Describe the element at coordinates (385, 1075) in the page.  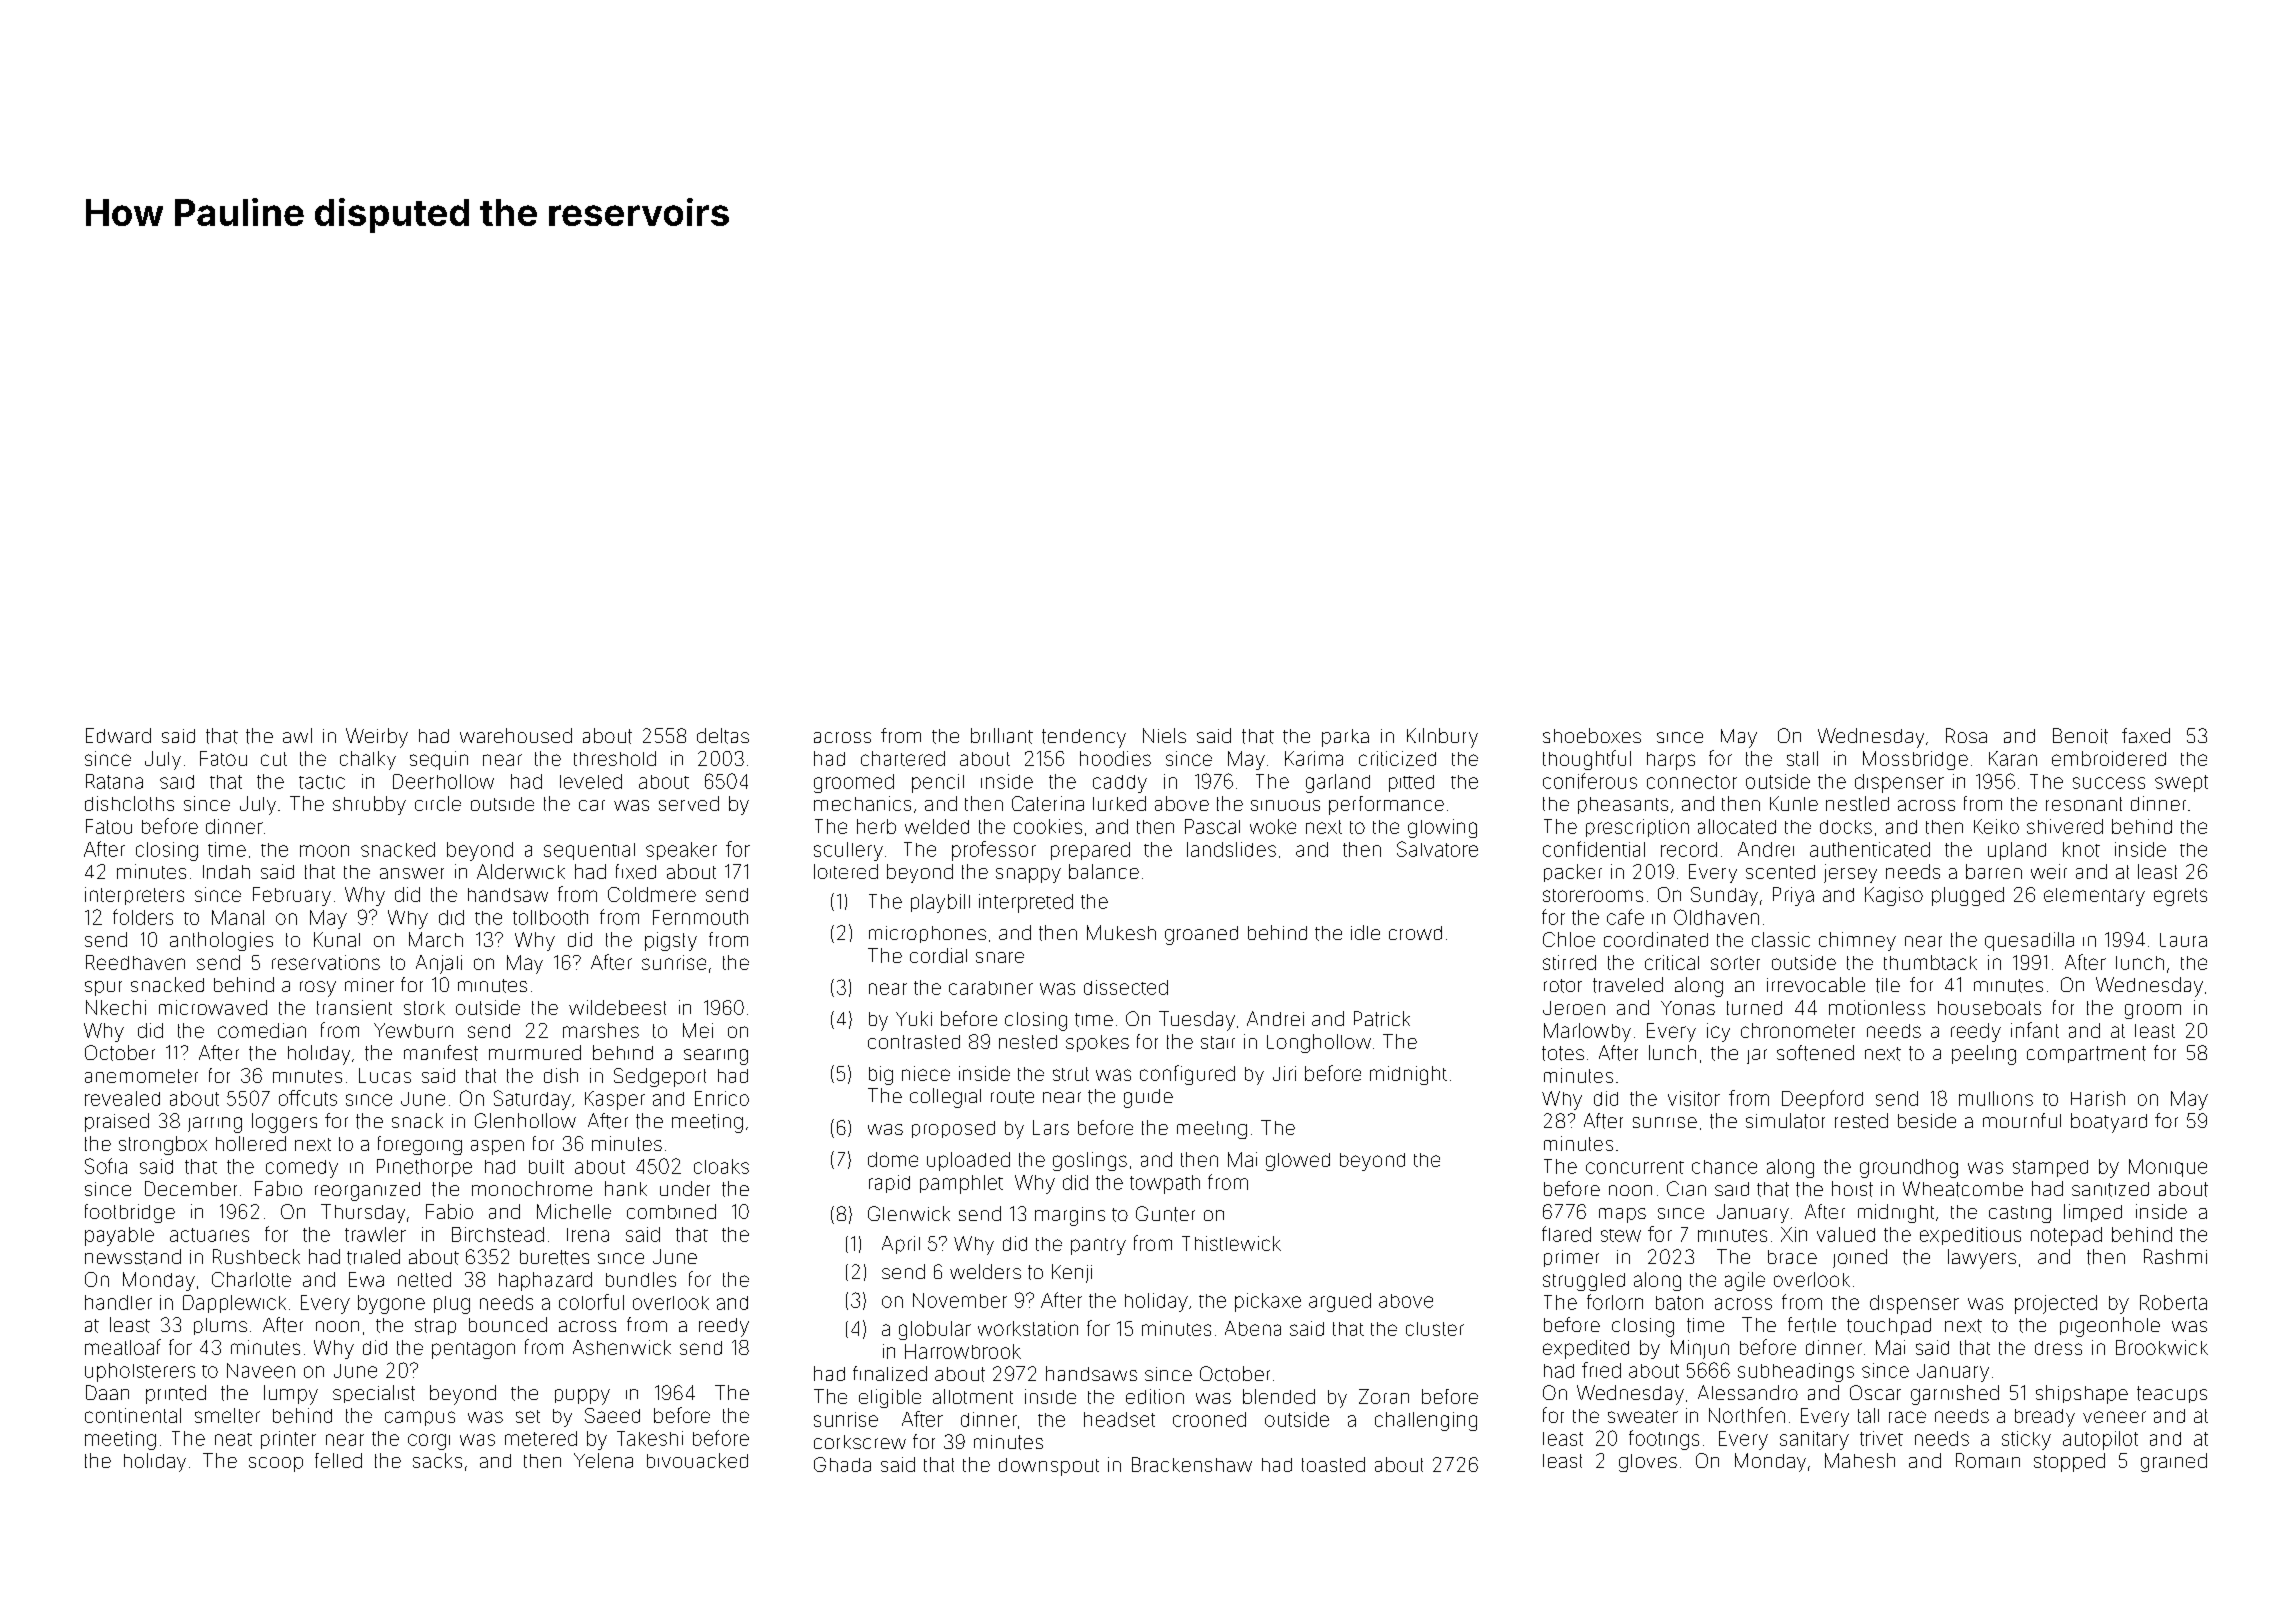
I see `Lucas` at that location.
